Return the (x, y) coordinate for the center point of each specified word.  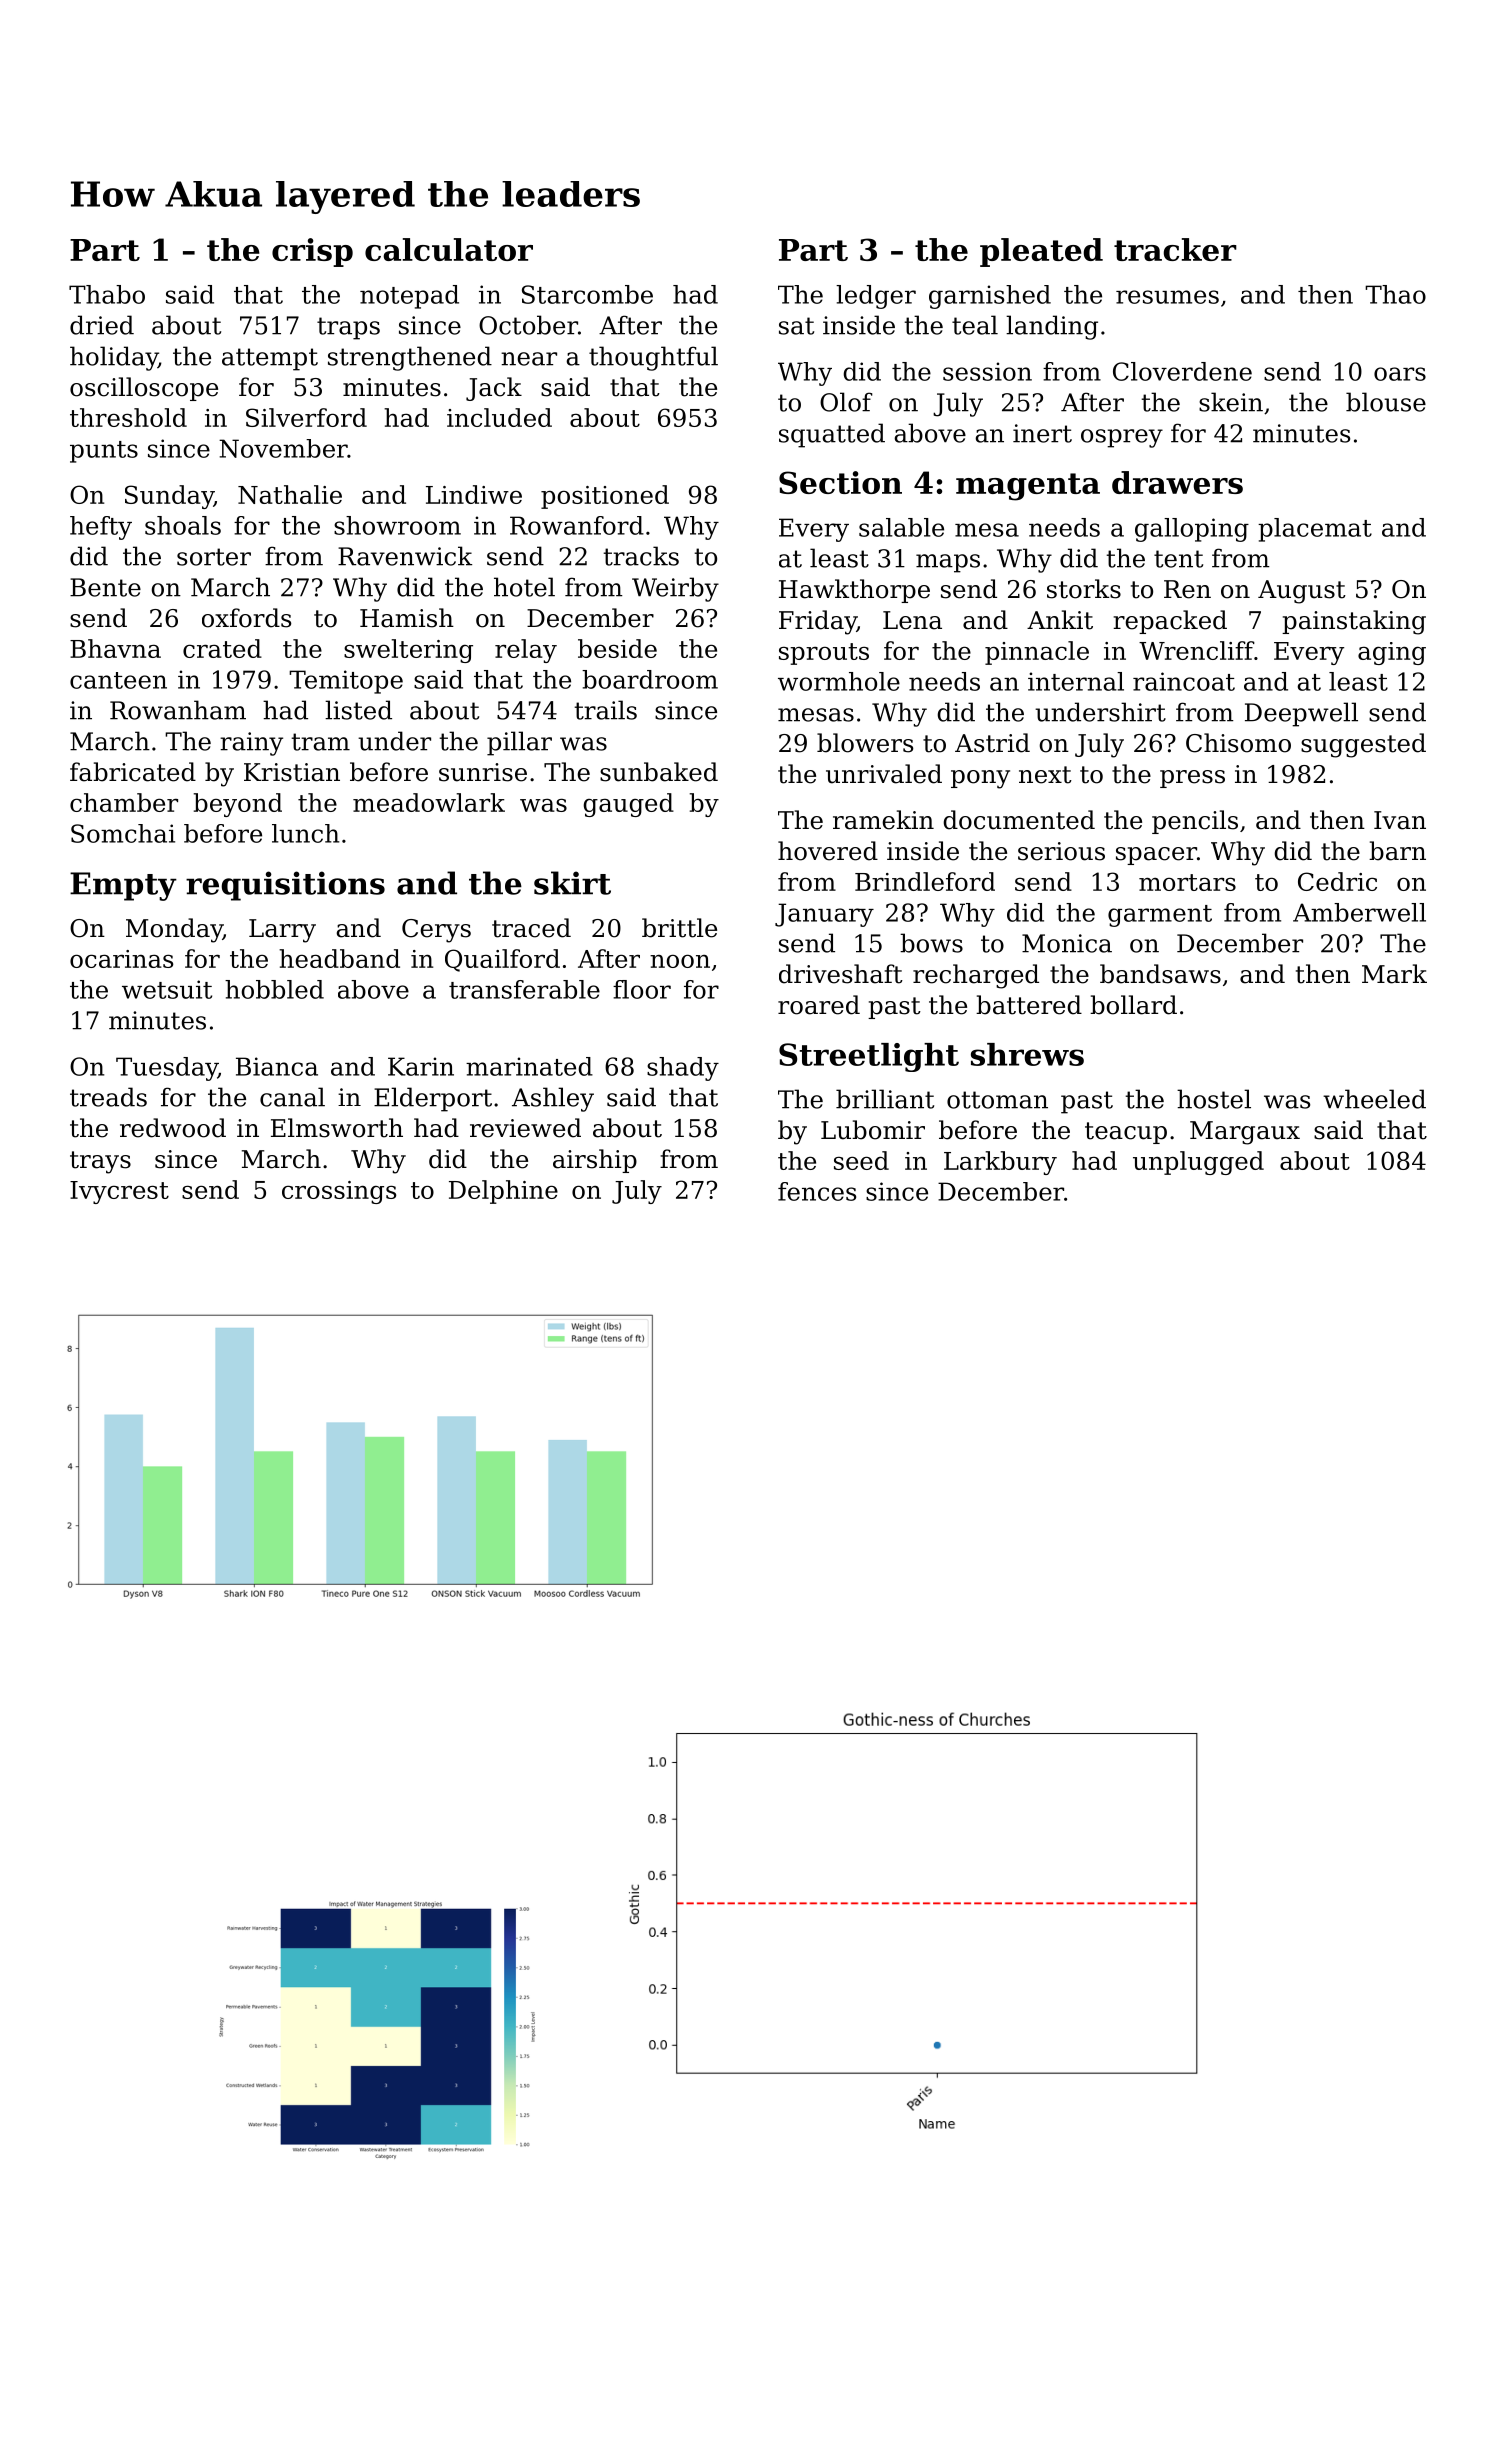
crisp (312, 252)
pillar (519, 743)
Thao (1395, 294)
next (1045, 775)
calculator (449, 249)
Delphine (503, 1192)
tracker (1175, 249)
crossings (339, 1192)
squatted (832, 435)
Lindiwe (474, 494)
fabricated (133, 772)
